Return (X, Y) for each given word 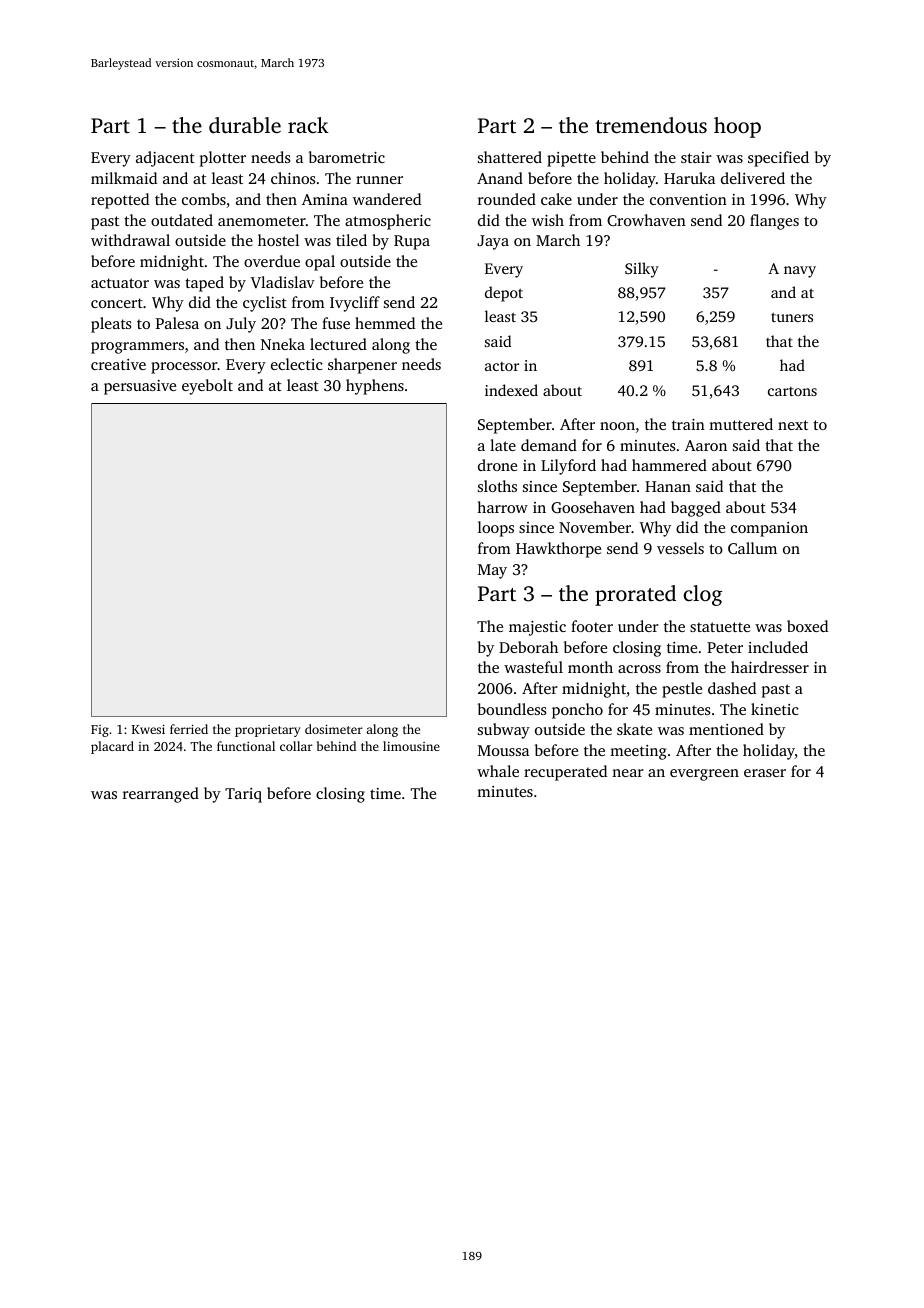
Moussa (503, 750)
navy (800, 272)
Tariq (243, 795)
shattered (510, 157)
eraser (765, 773)
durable (245, 125)
